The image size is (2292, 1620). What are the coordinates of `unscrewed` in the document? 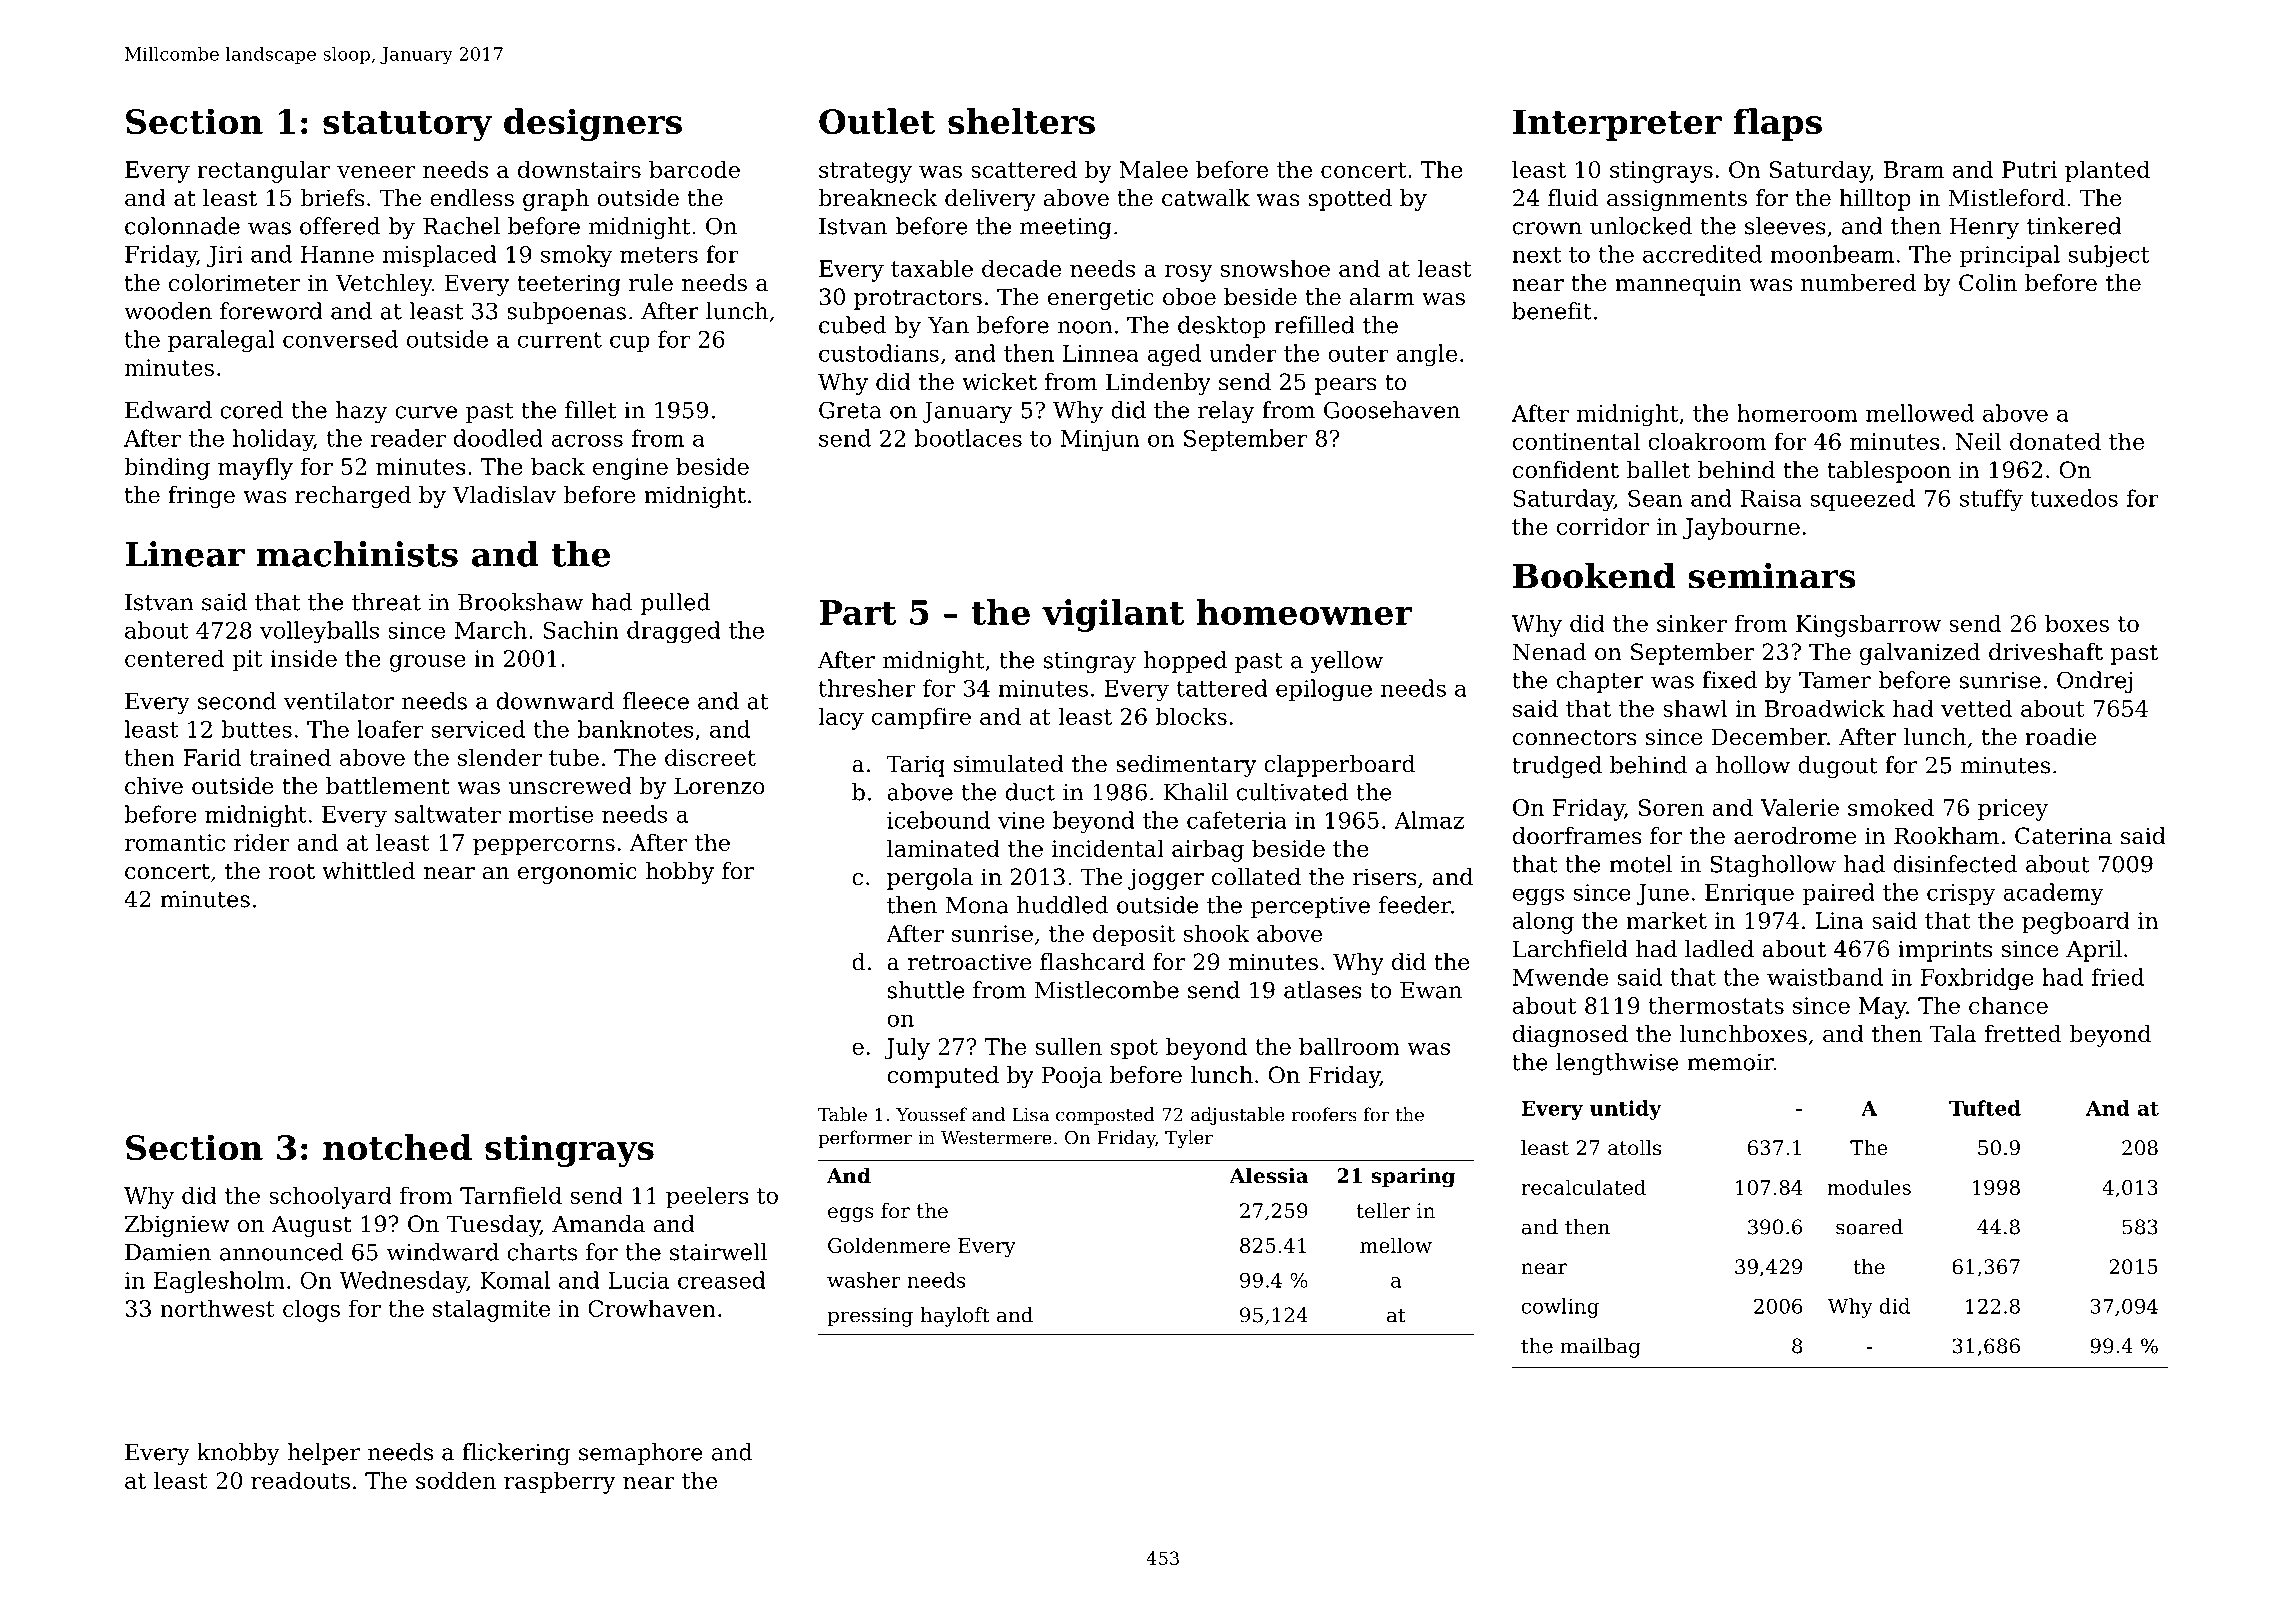 It's located at (570, 786).
